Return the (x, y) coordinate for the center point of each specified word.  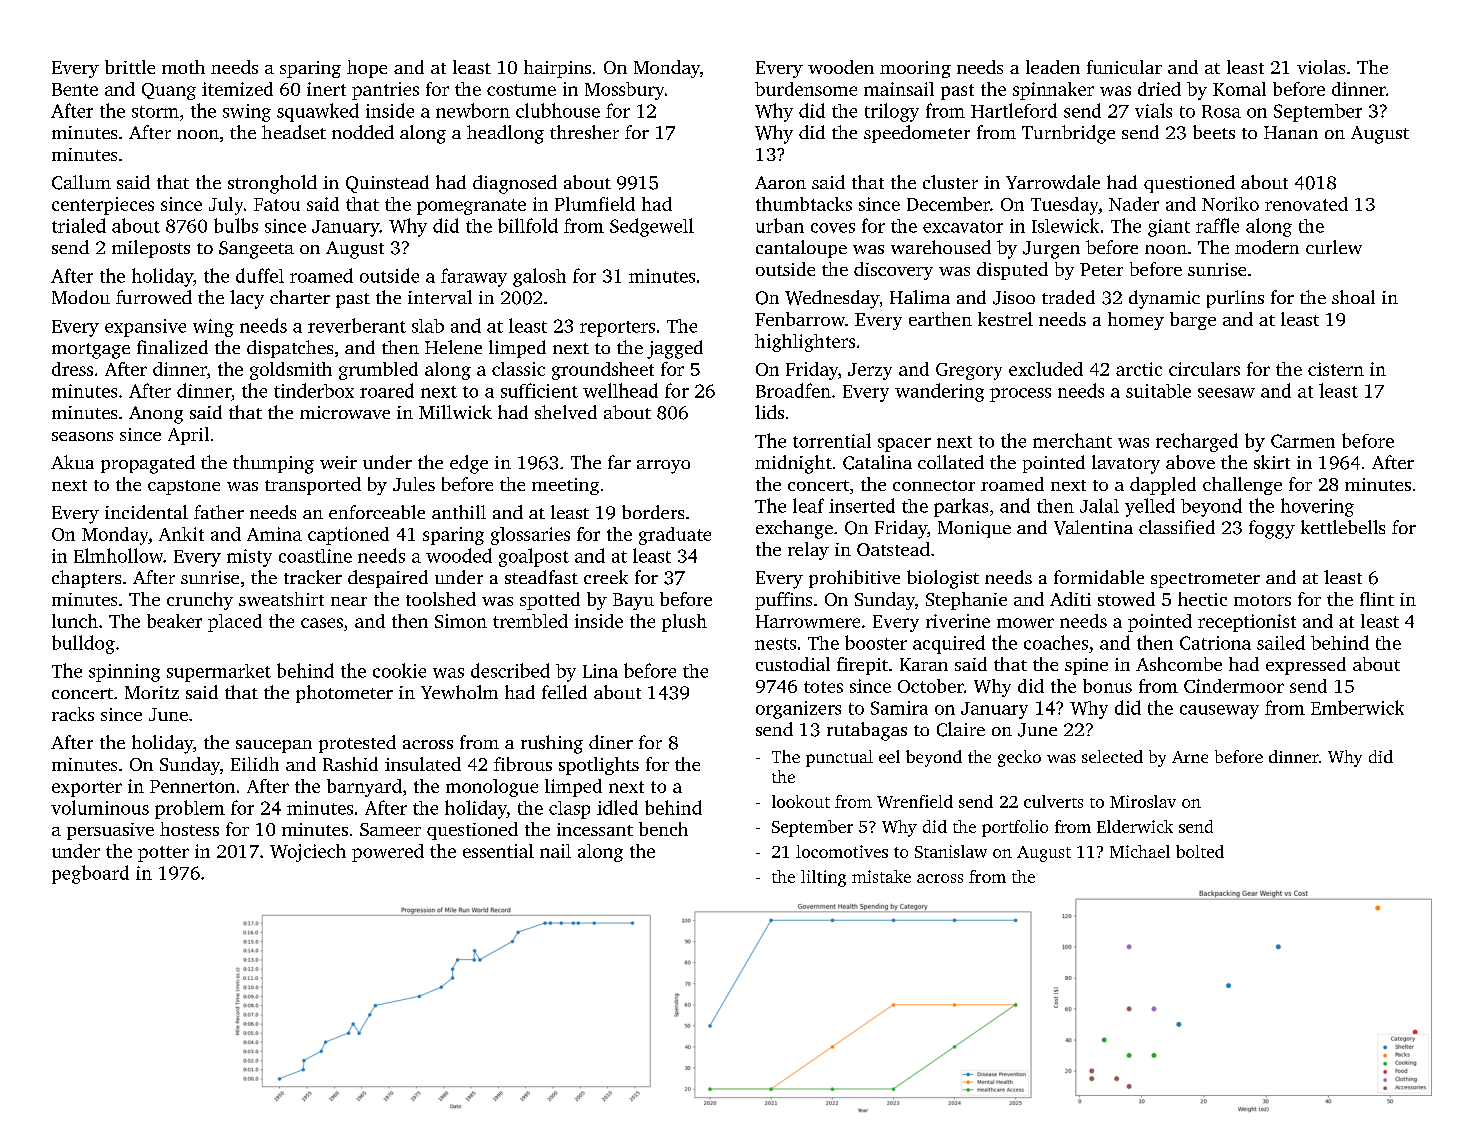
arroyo (663, 467)
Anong (156, 415)
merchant (1072, 440)
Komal (1239, 89)
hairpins (557, 69)
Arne (1190, 757)
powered (388, 853)
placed (235, 623)
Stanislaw (951, 851)
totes (823, 687)
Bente (75, 89)
